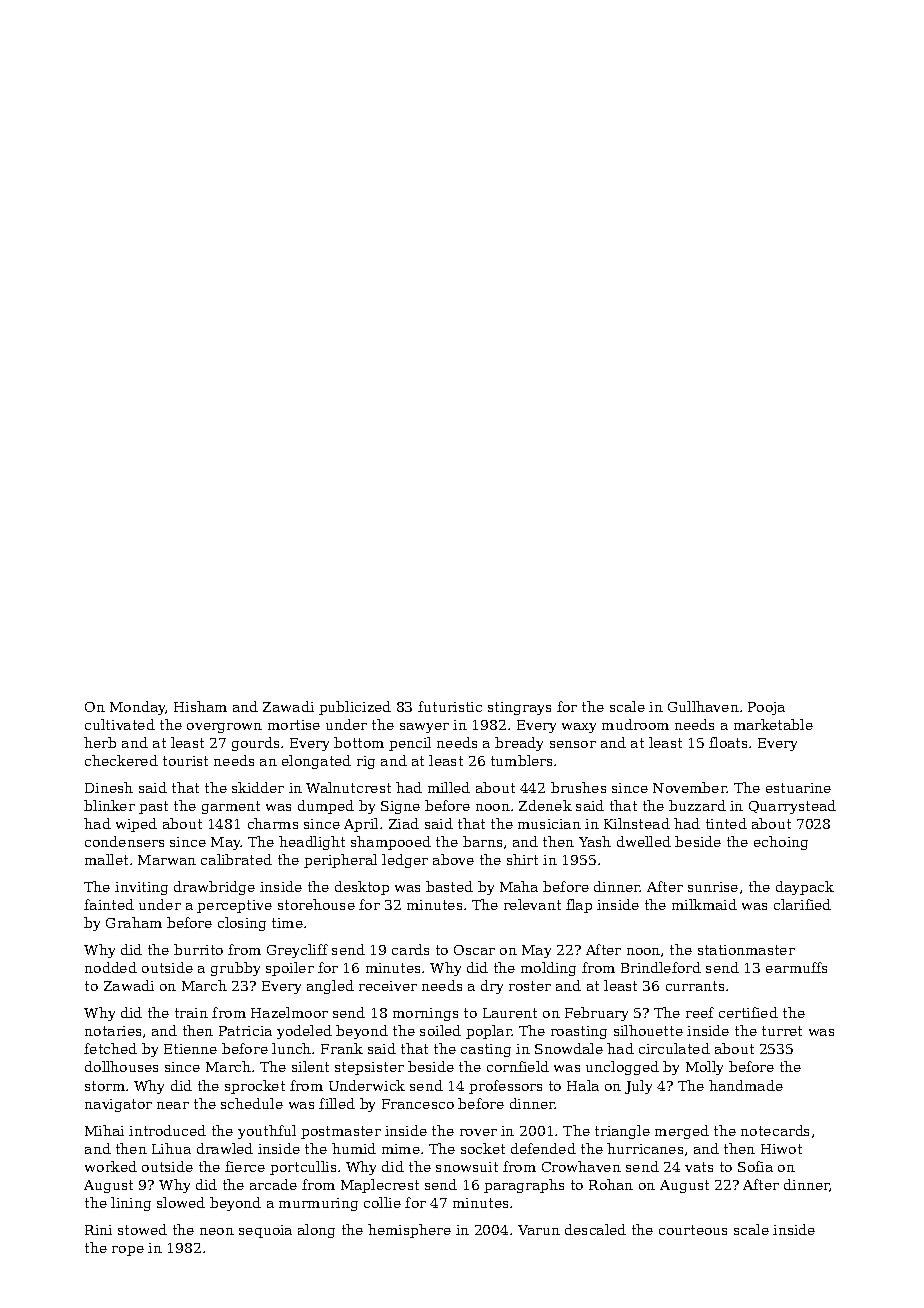 The image size is (924, 1308). I want to click on Frank, so click(342, 1048).
